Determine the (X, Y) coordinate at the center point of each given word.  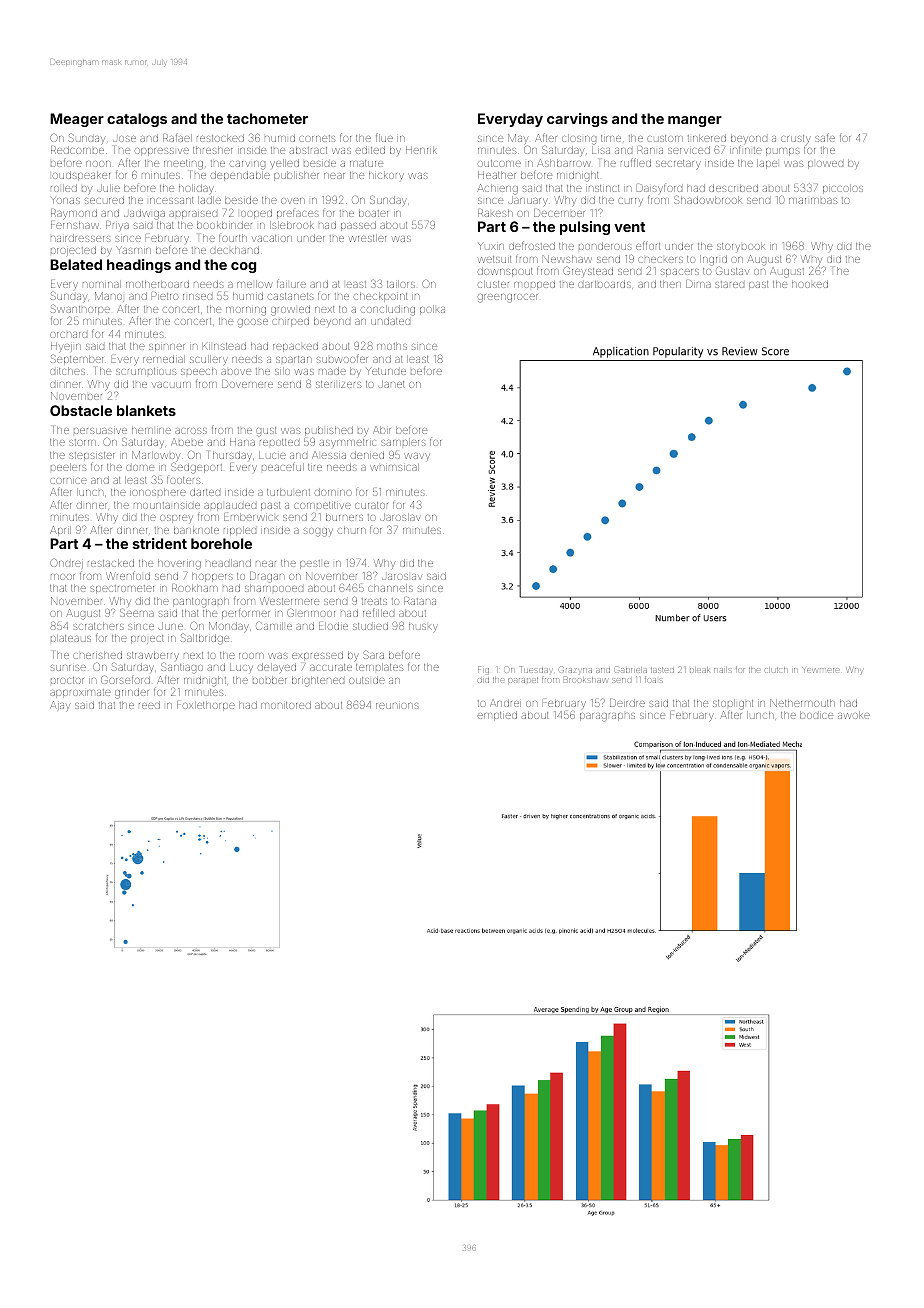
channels (390, 588)
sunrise (68, 668)
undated (390, 321)
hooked (810, 284)
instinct (602, 188)
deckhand (234, 250)
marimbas (813, 201)
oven (293, 201)
